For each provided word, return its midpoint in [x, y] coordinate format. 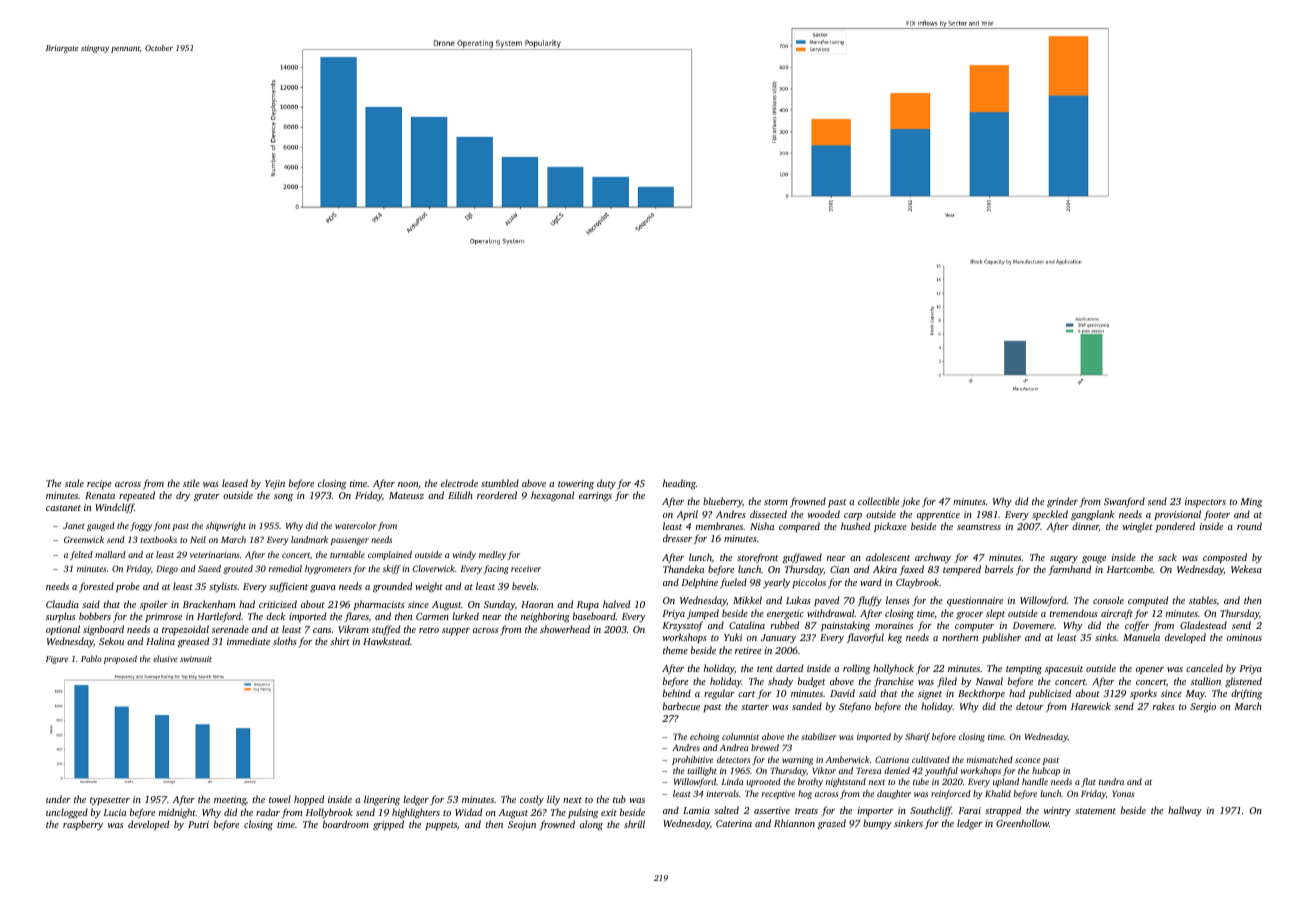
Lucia [114, 812]
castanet [63, 508]
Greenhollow [1022, 823]
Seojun [522, 825]
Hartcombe [1130, 569]
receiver [526, 568]
